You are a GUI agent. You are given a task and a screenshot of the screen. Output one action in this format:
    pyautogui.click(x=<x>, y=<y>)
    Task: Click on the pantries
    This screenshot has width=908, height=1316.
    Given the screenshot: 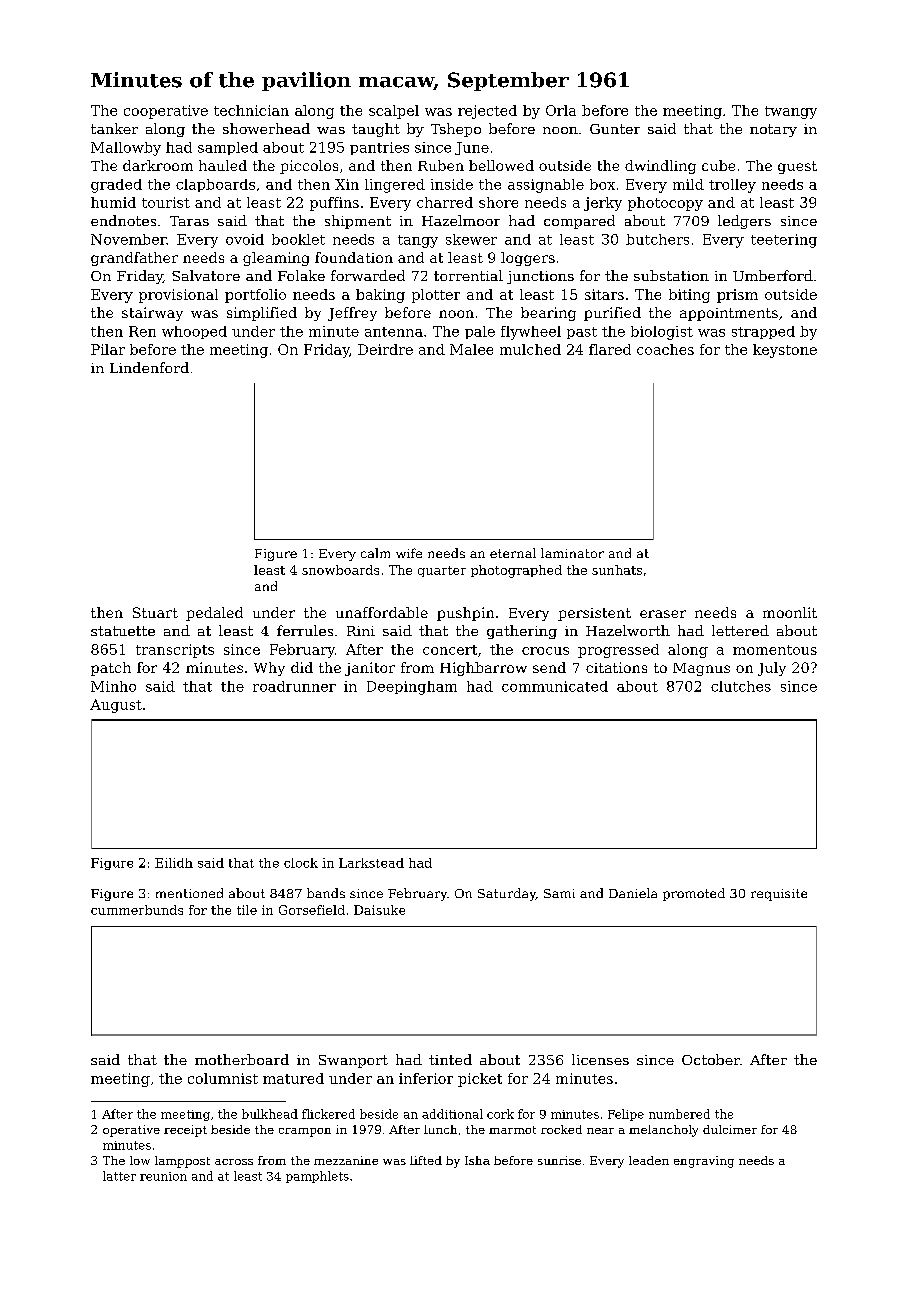 What is the action you would take?
    pyautogui.click(x=379, y=148)
